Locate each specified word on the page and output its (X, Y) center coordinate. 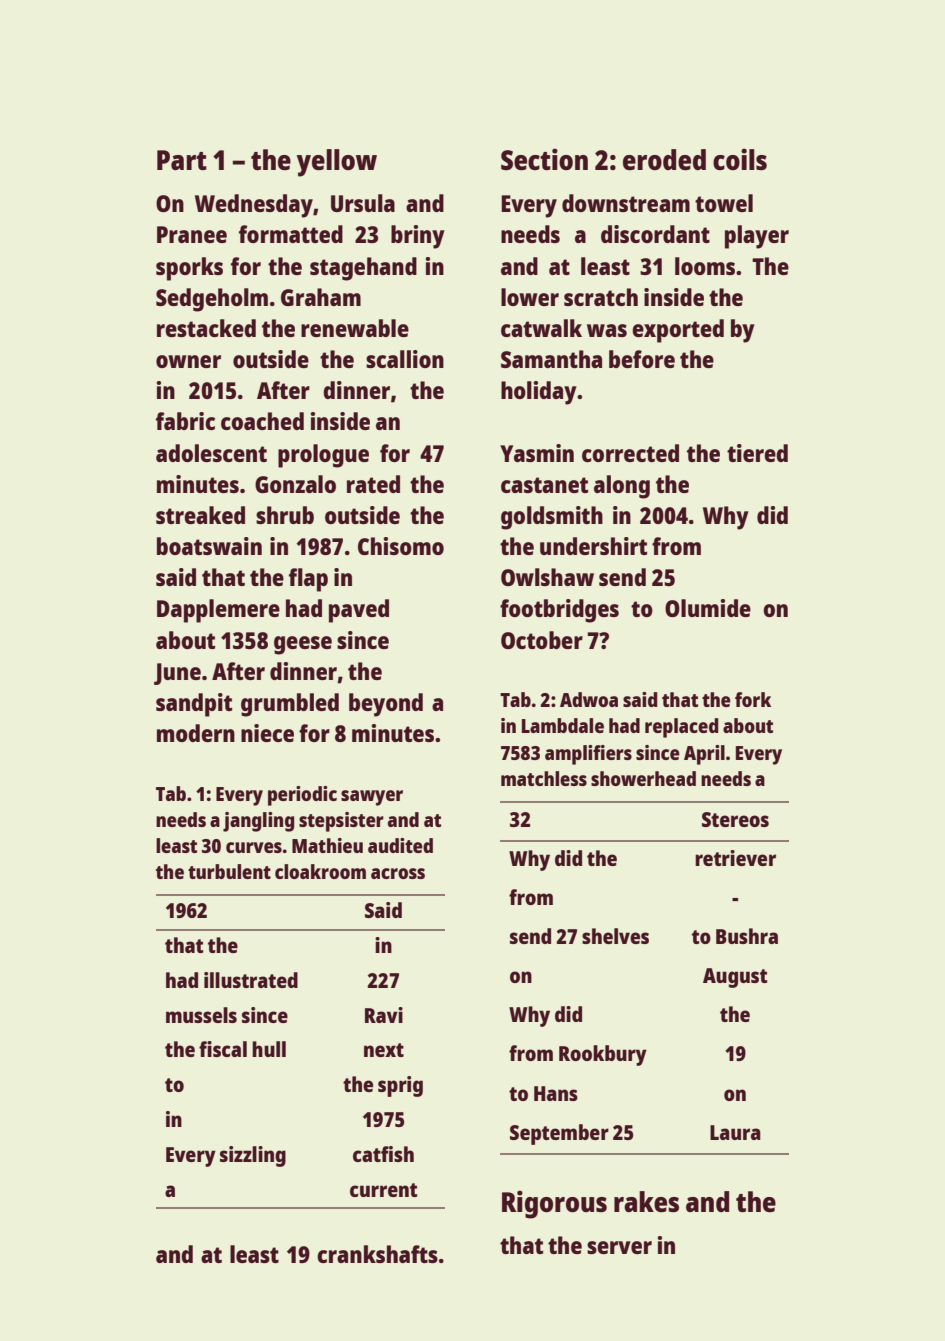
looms (705, 266)
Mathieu (327, 845)
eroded (664, 159)
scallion (405, 359)
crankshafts (377, 1254)
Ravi (384, 1015)
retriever (735, 858)
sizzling (253, 1156)
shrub (285, 515)
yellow (337, 163)
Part (182, 160)
